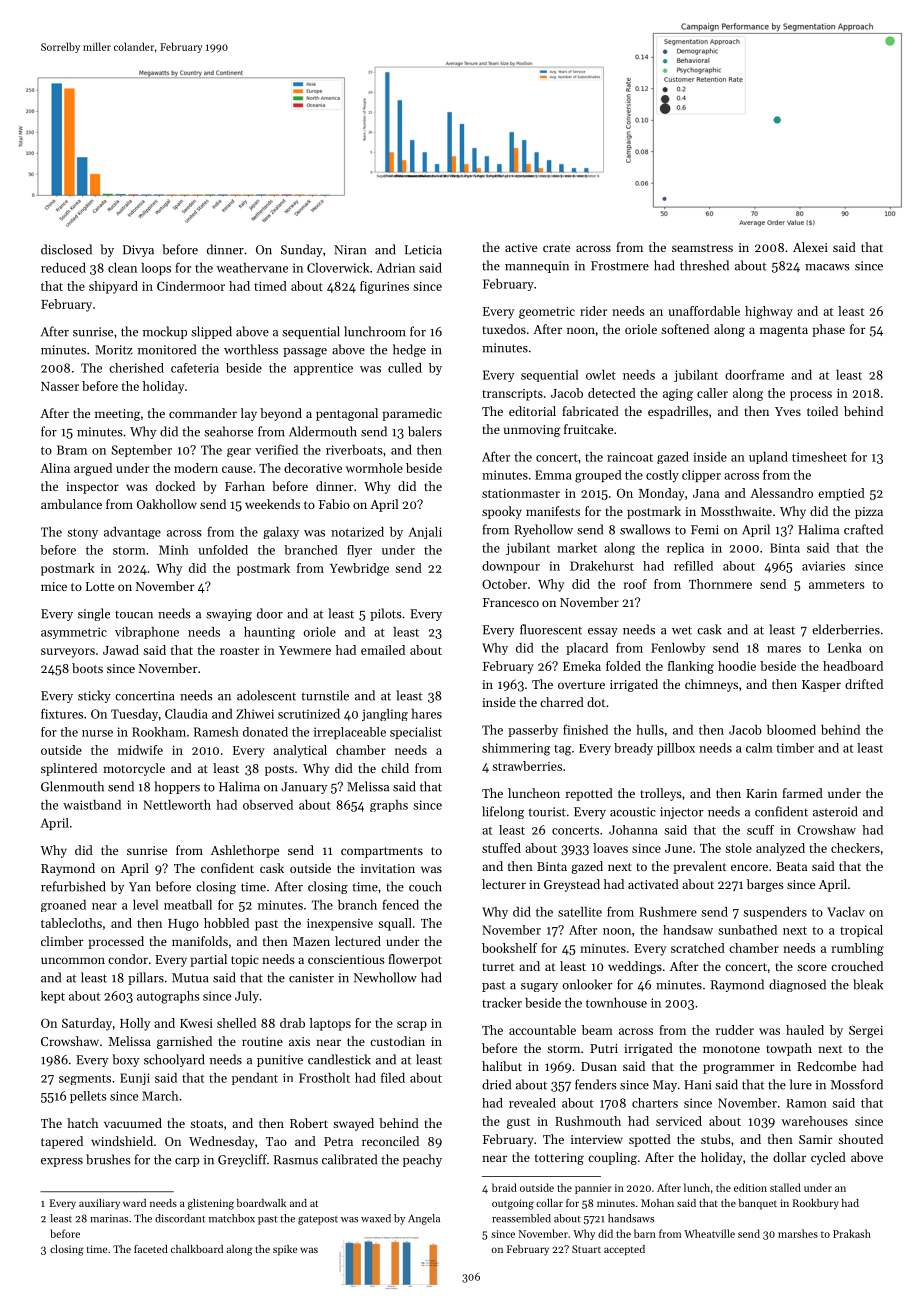 The height and width of the screenshot is (1308, 924). Describe the element at coordinates (539, 987) in the screenshot. I see `sugary` at that location.
